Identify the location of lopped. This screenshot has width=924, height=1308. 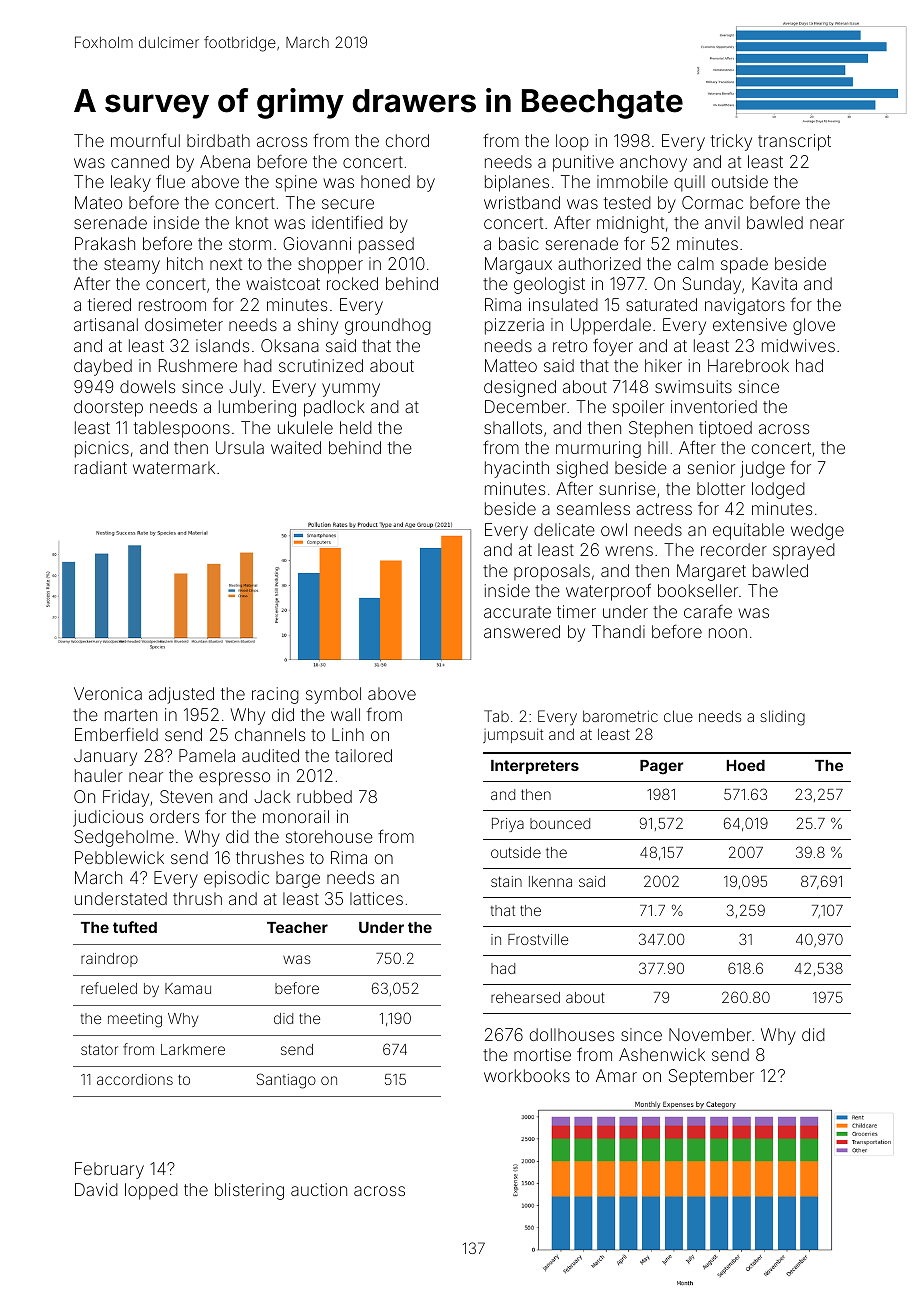
(151, 1191).
